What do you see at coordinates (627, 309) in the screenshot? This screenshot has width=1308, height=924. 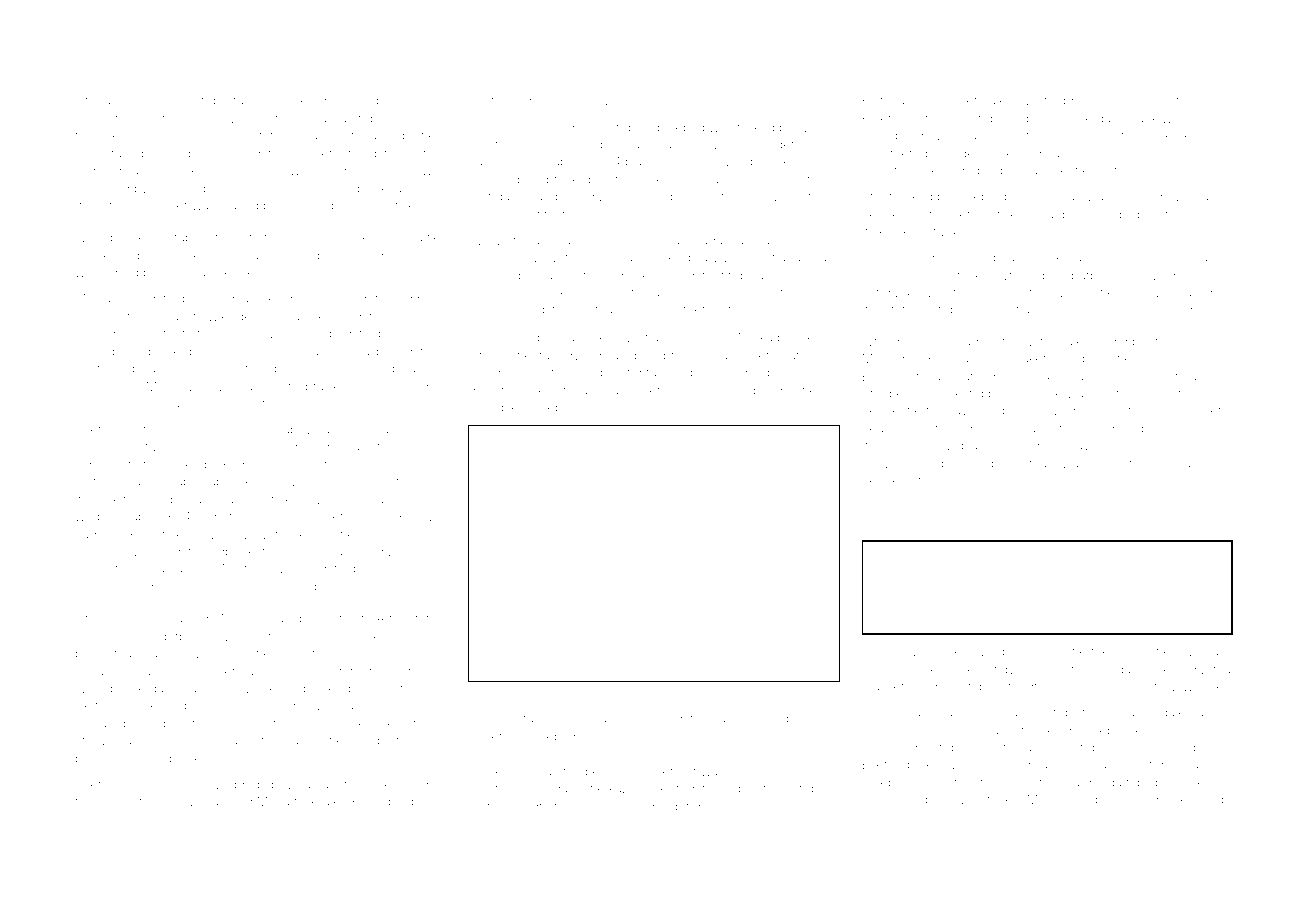 I see `ancient` at bounding box center [627, 309].
